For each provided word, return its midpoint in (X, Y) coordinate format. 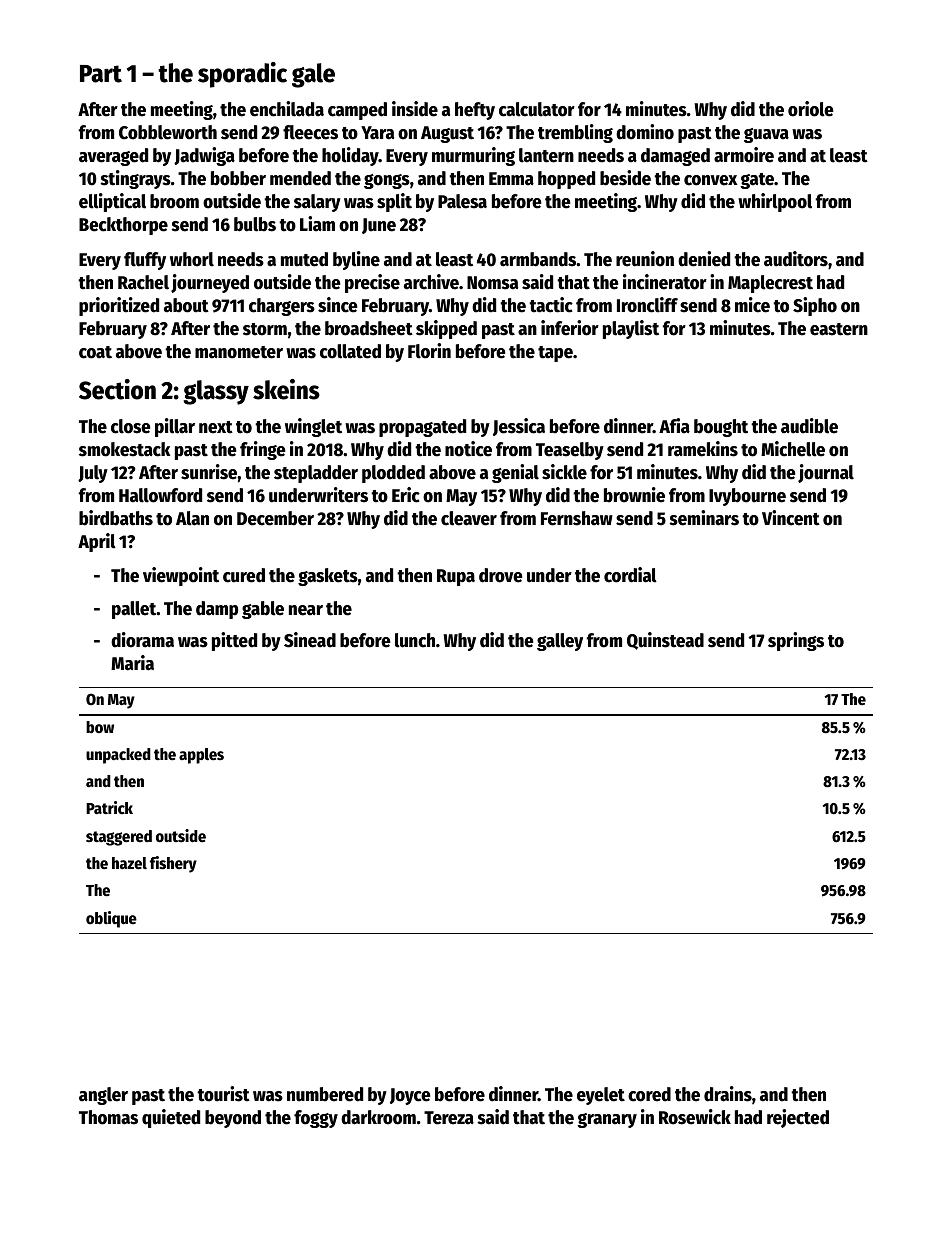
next (216, 427)
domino (645, 132)
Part (101, 74)
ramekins (703, 449)
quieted (171, 1118)
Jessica (519, 427)
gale (313, 75)
